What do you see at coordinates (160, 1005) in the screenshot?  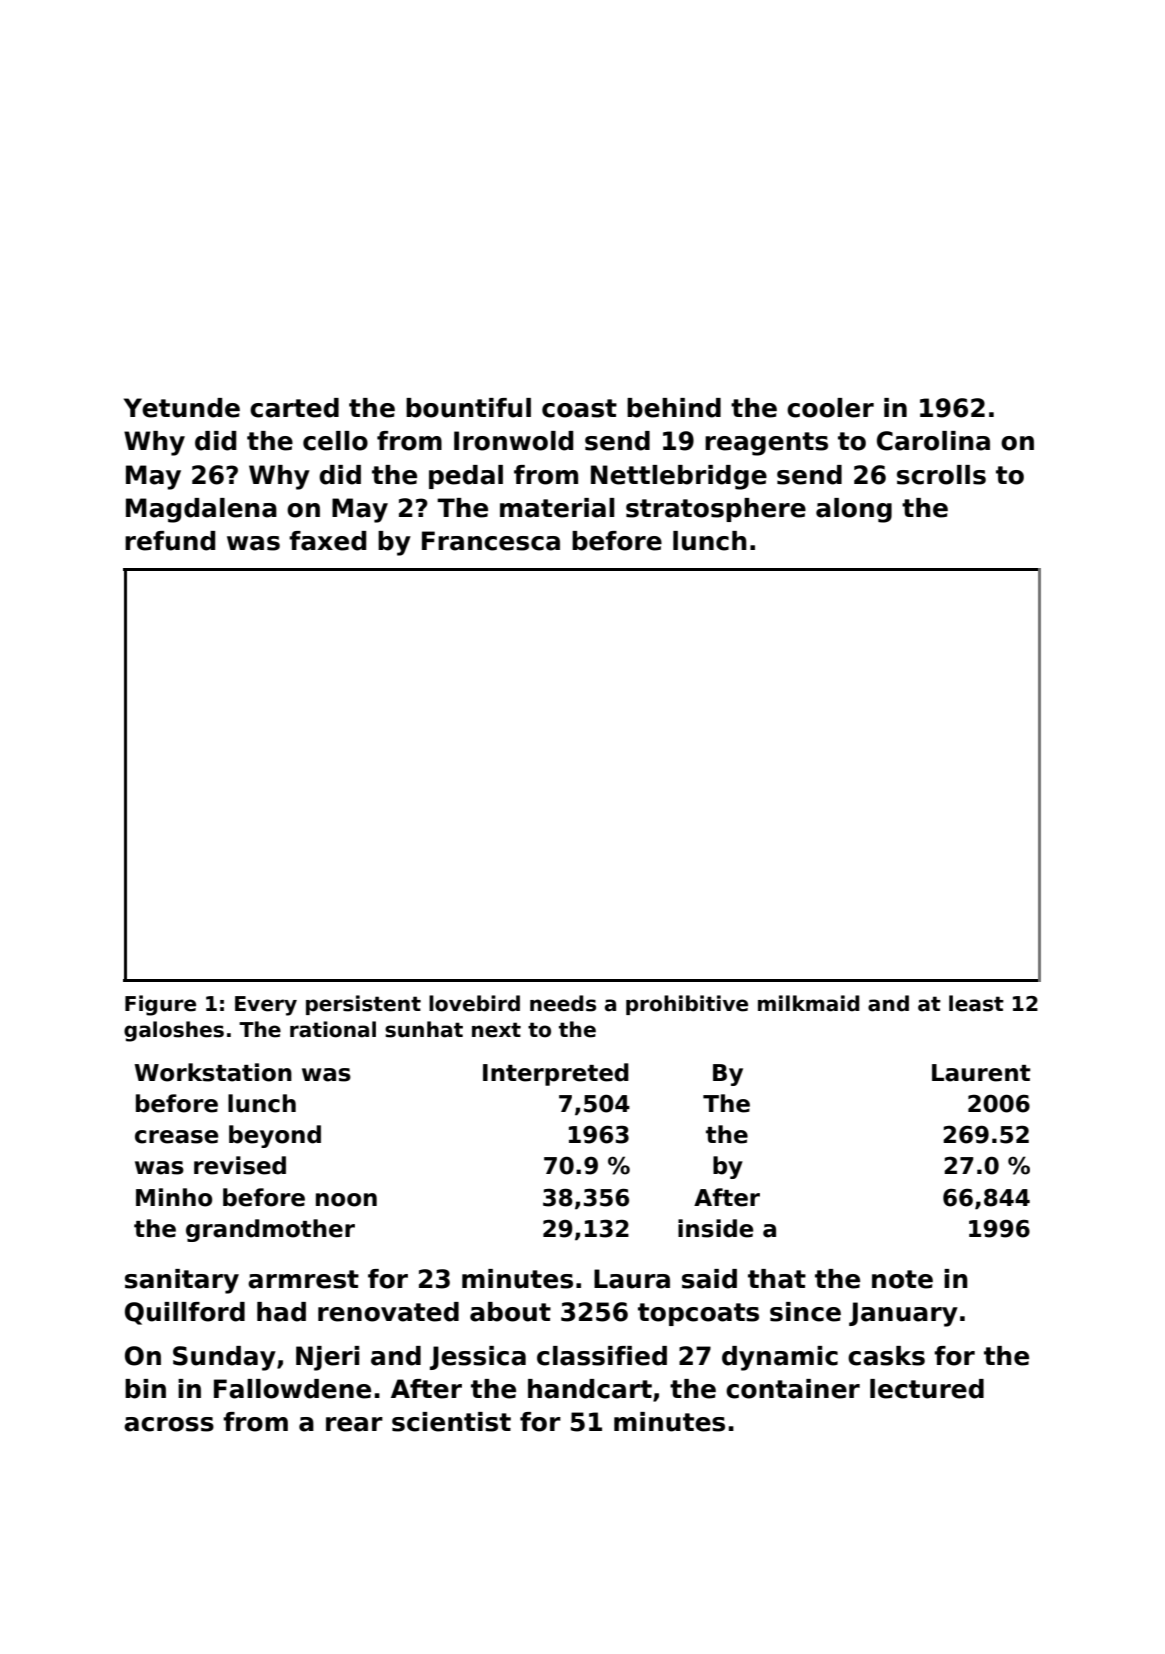 I see `Figure` at bounding box center [160, 1005].
